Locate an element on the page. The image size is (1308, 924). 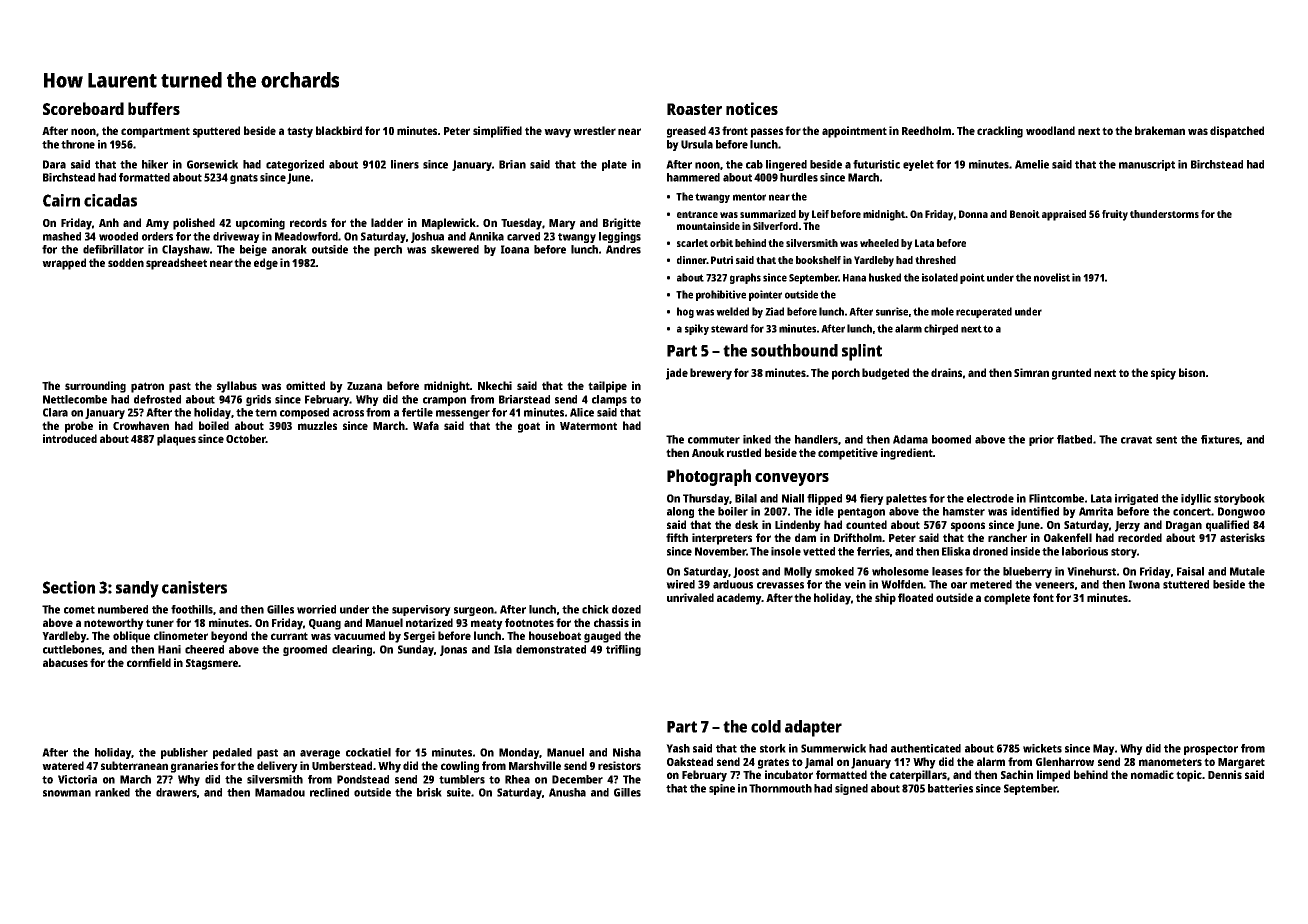
edge is located at coordinates (266, 264).
